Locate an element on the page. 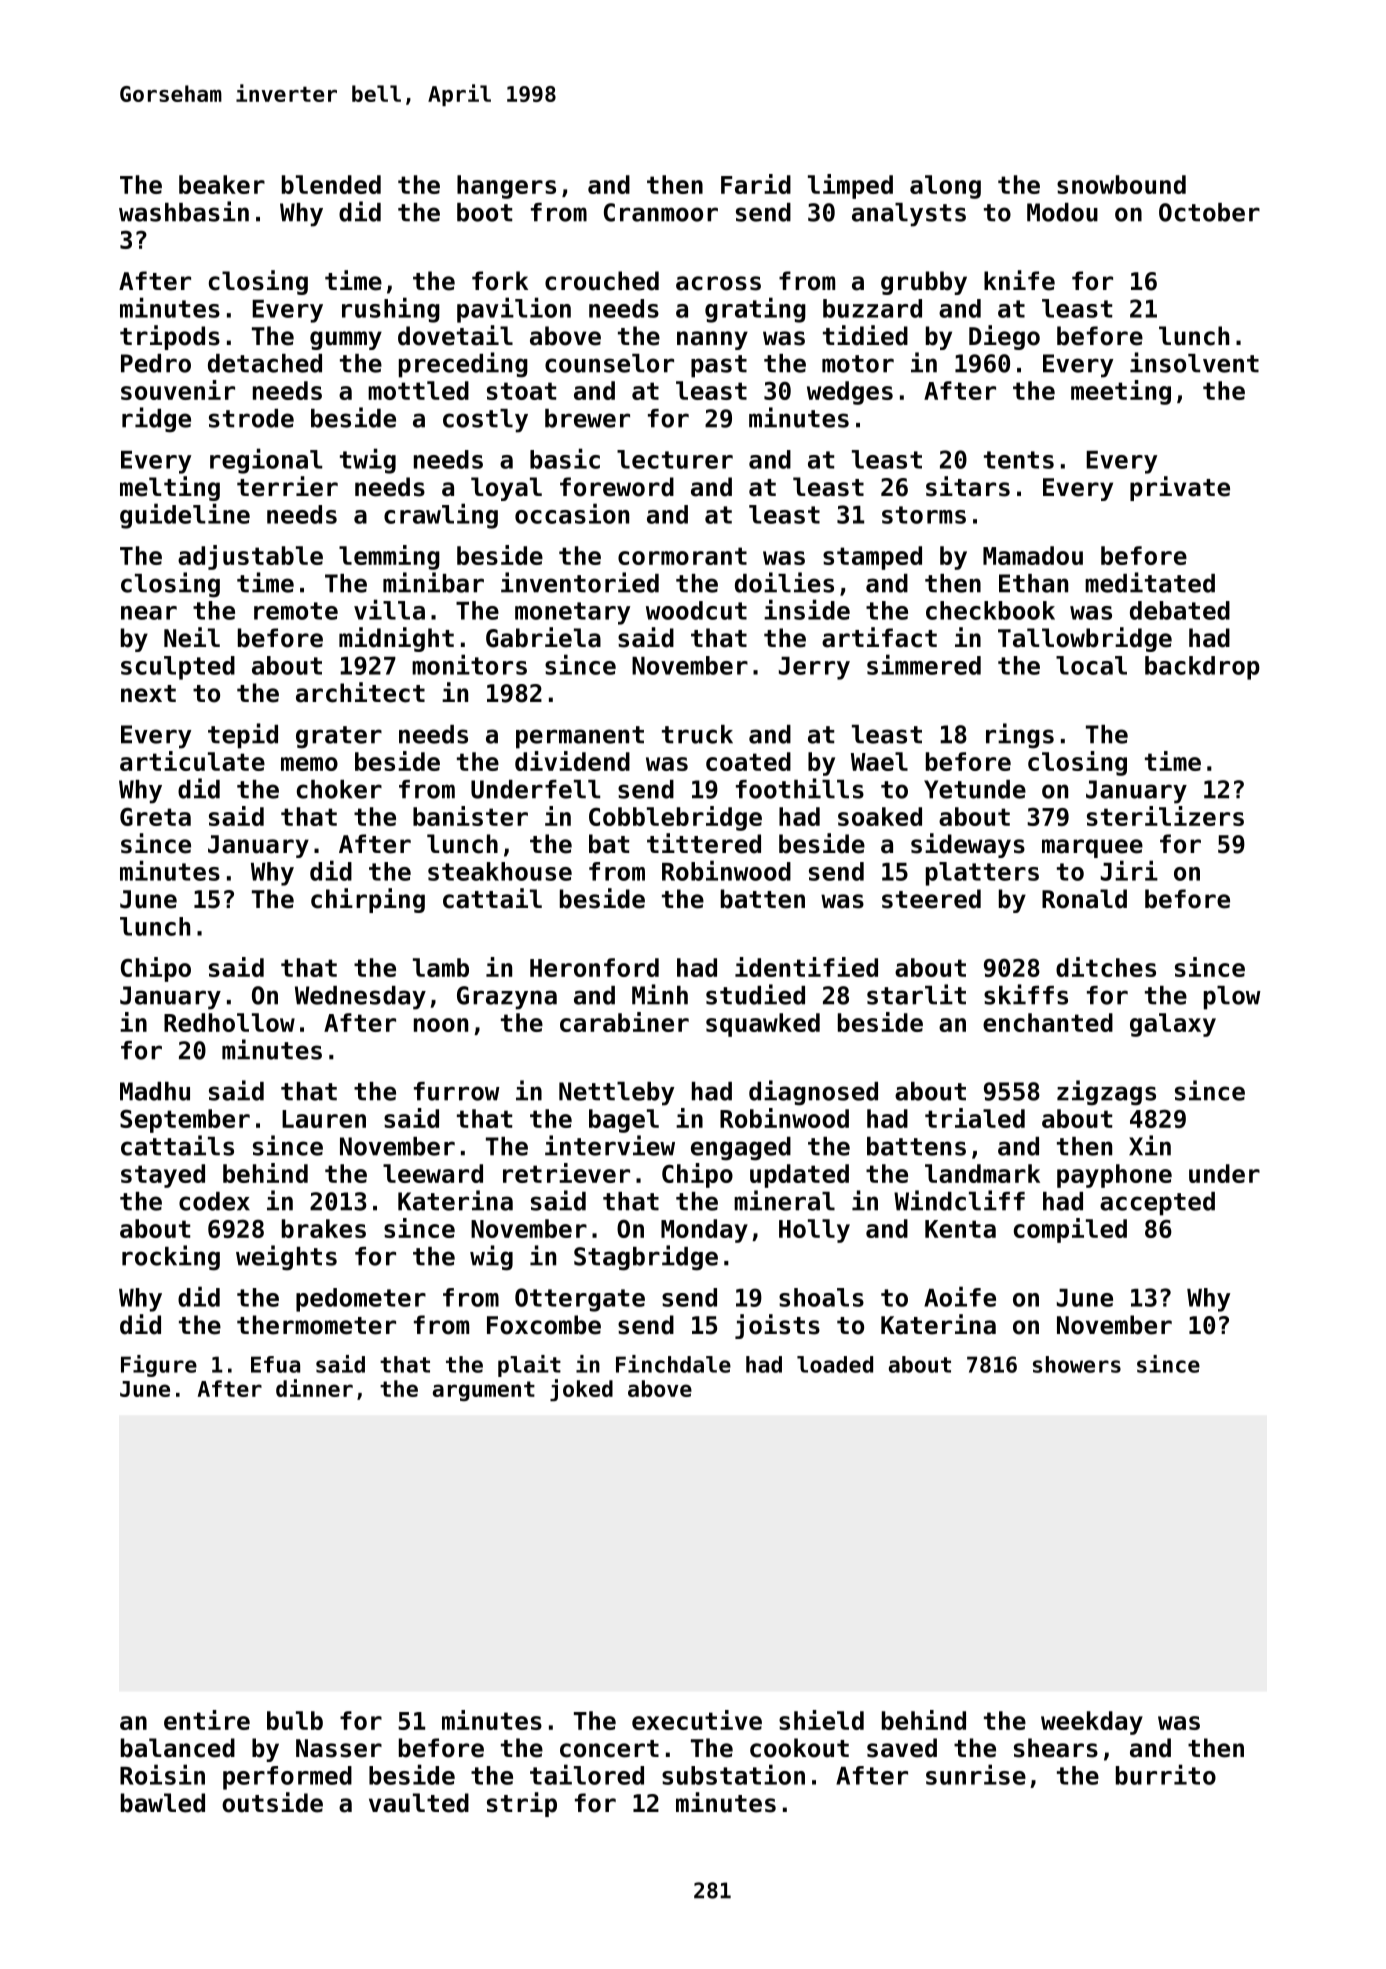 This document has width=1386, height=1969. accepted is located at coordinates (1157, 1204).
